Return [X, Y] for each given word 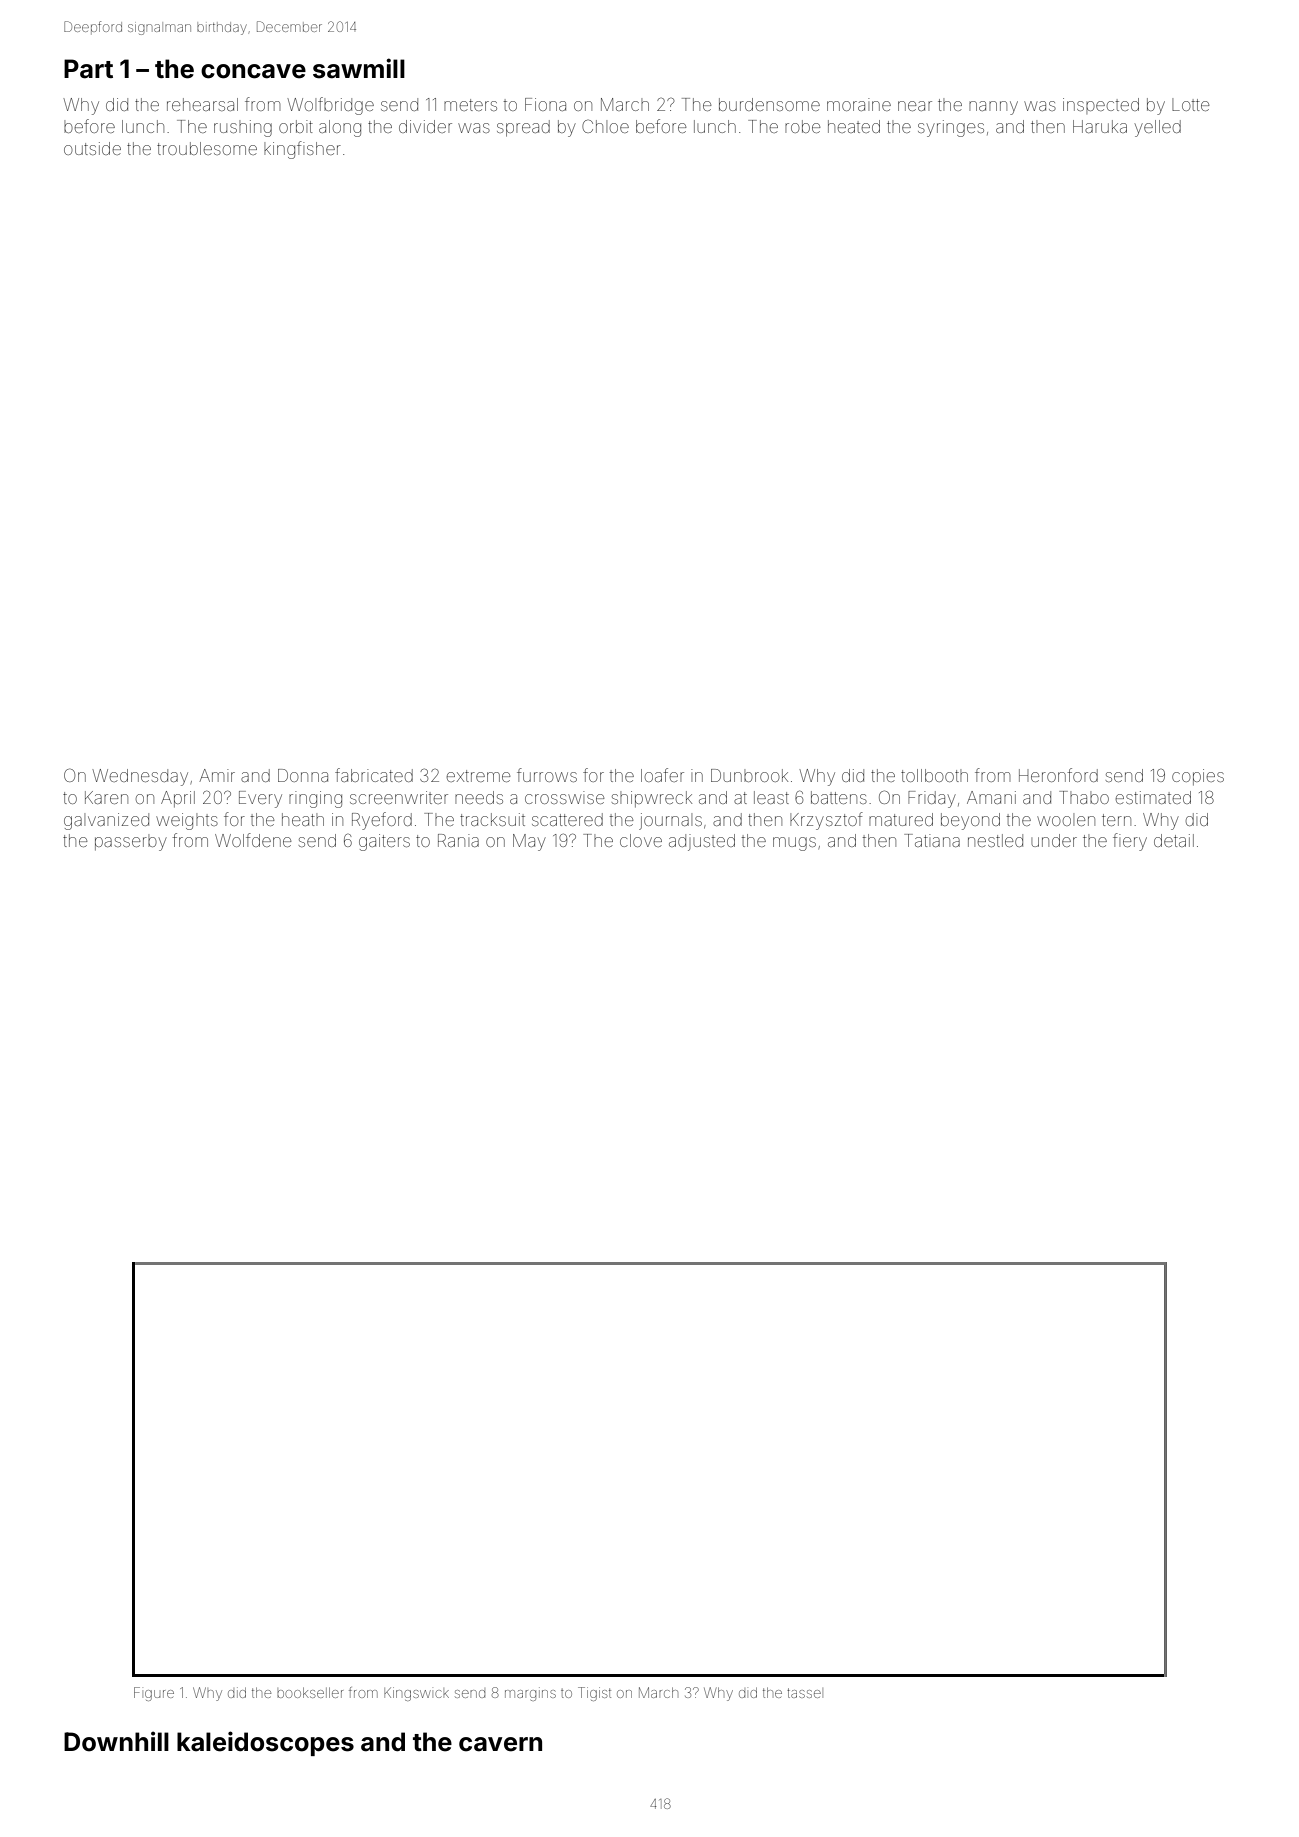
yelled [1158, 128]
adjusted [702, 842]
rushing [243, 128]
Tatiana [932, 840]
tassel [804, 1693]
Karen [106, 797]
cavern [500, 1744]
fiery [1130, 842]
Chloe [605, 126]
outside [92, 148]
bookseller [310, 1693]
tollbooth [934, 775]
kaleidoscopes [265, 1743]
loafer [662, 775]
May [529, 842]
